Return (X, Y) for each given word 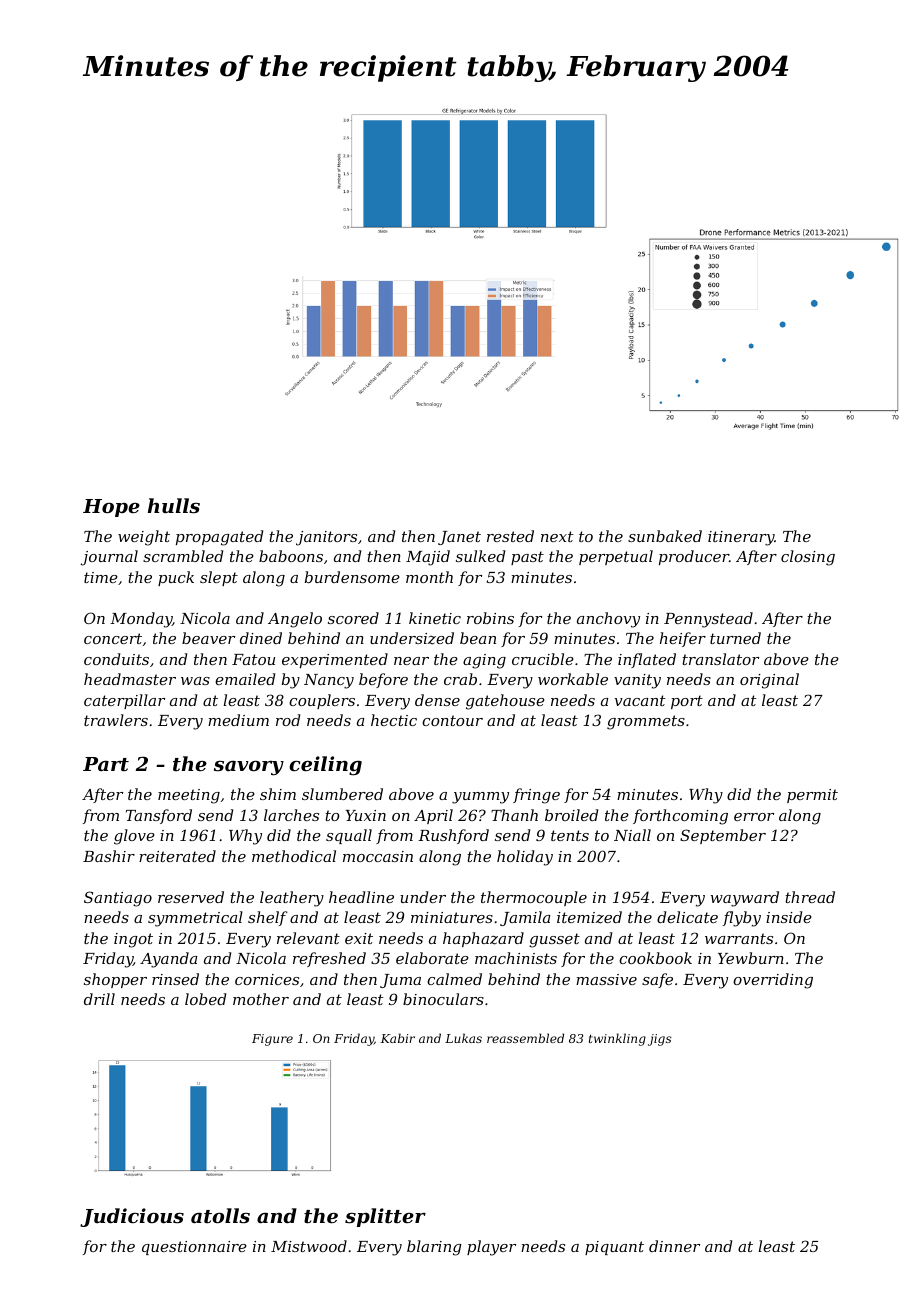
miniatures (452, 917)
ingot (133, 940)
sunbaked (665, 536)
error (754, 817)
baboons (291, 556)
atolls (220, 1216)
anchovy (608, 620)
